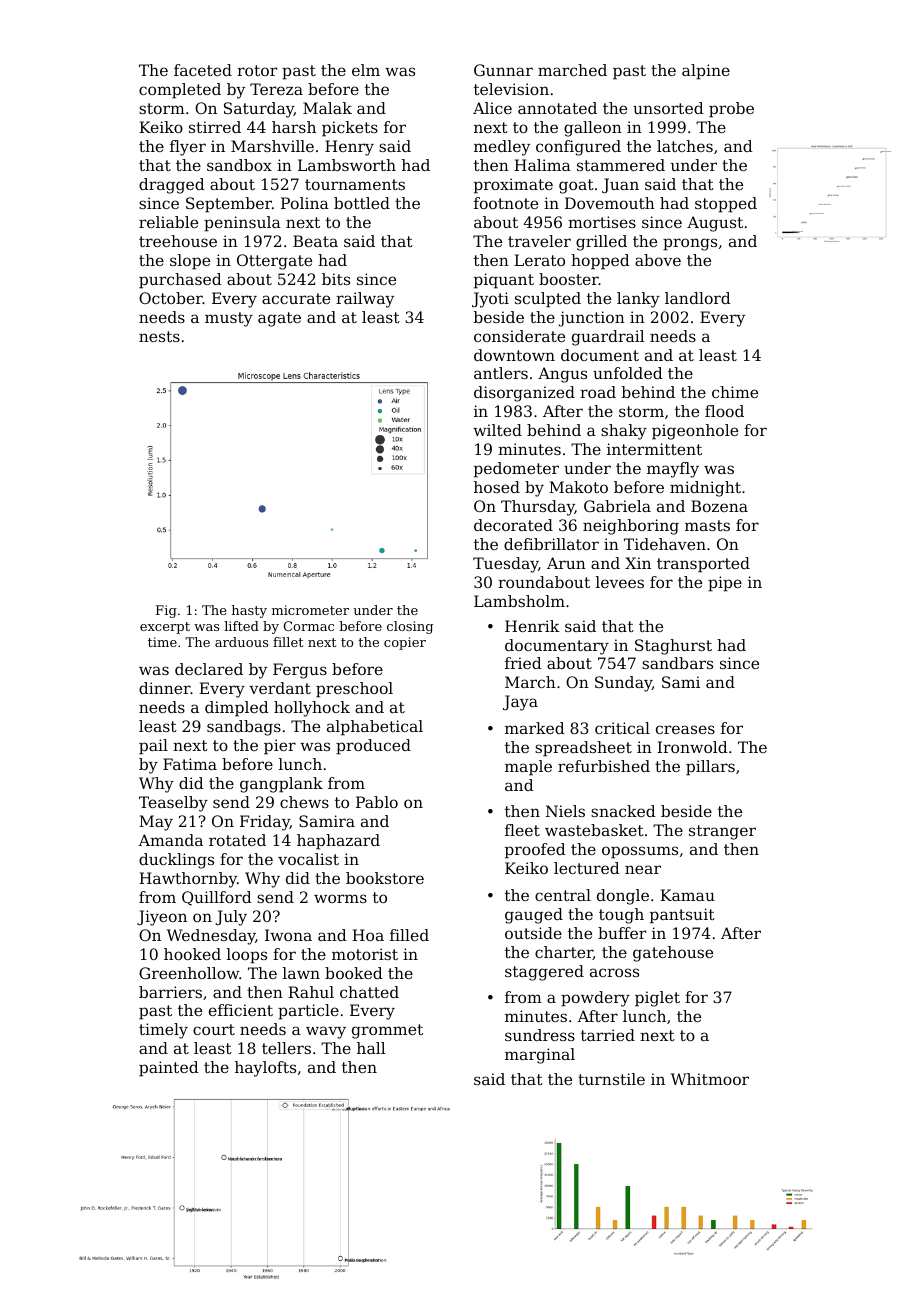  Describe the element at coordinates (276, 89) in the document. I see `Tereza` at that location.
